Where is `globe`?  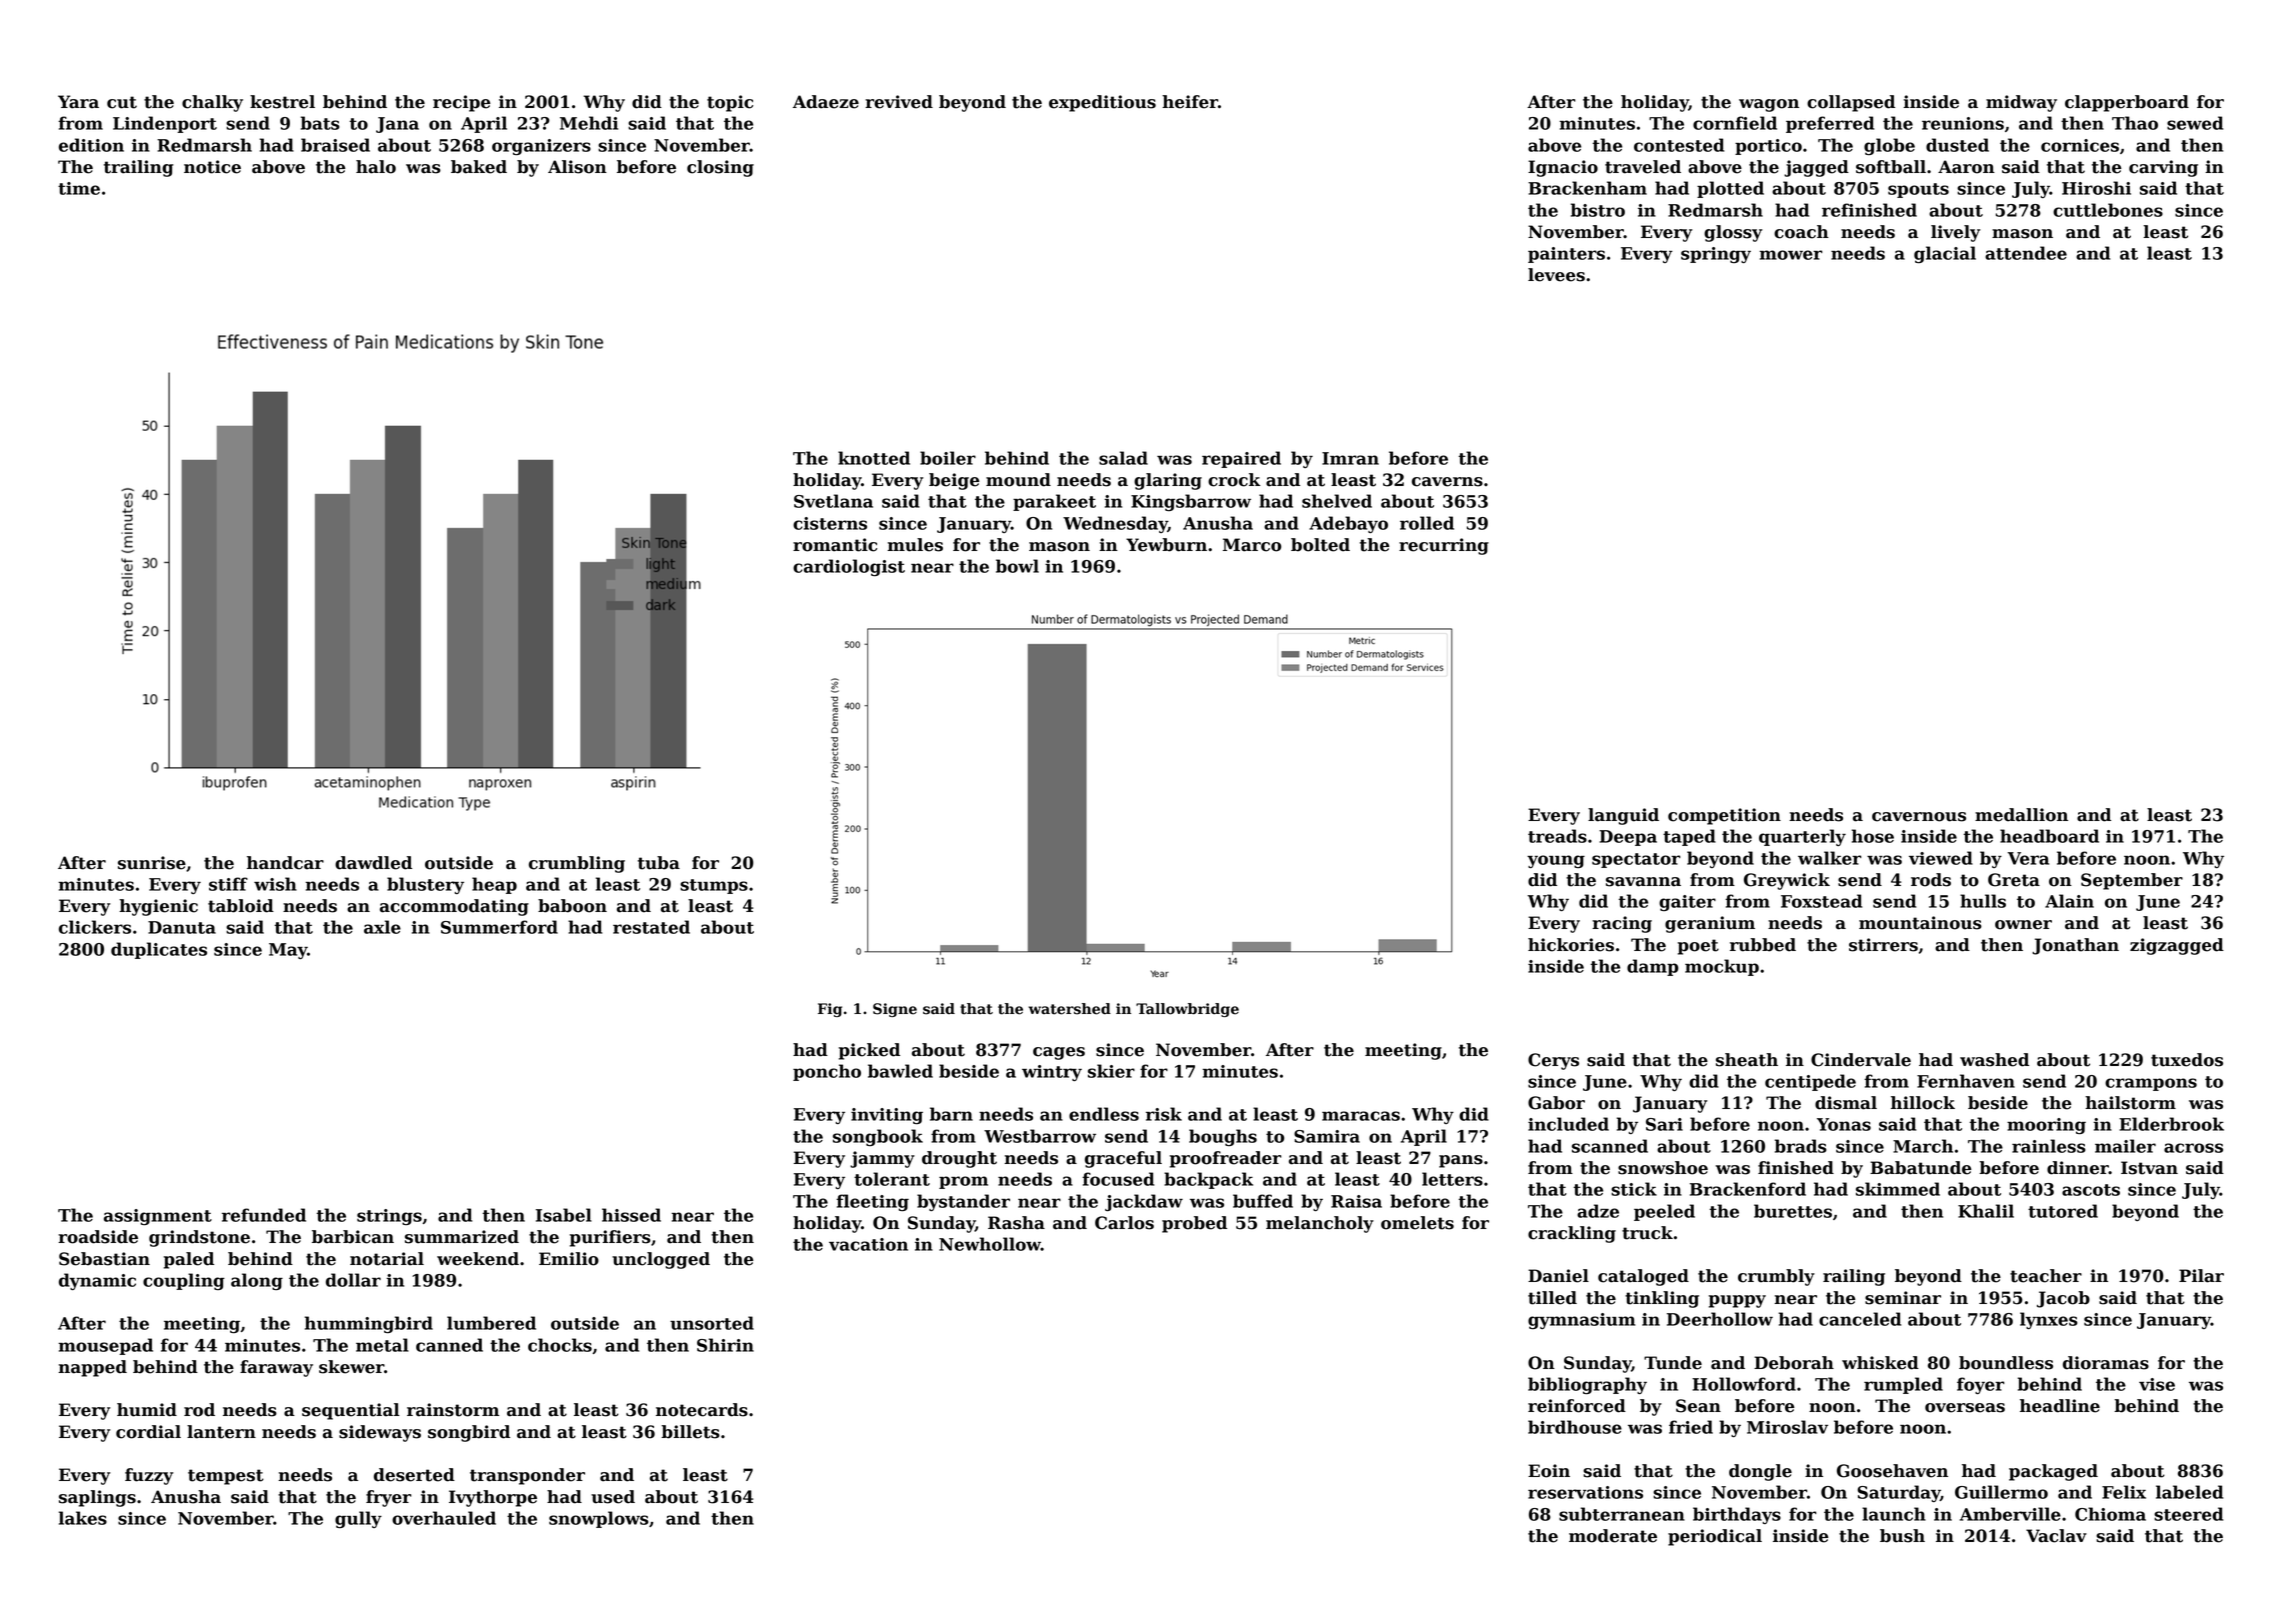
globe is located at coordinates (1889, 146).
